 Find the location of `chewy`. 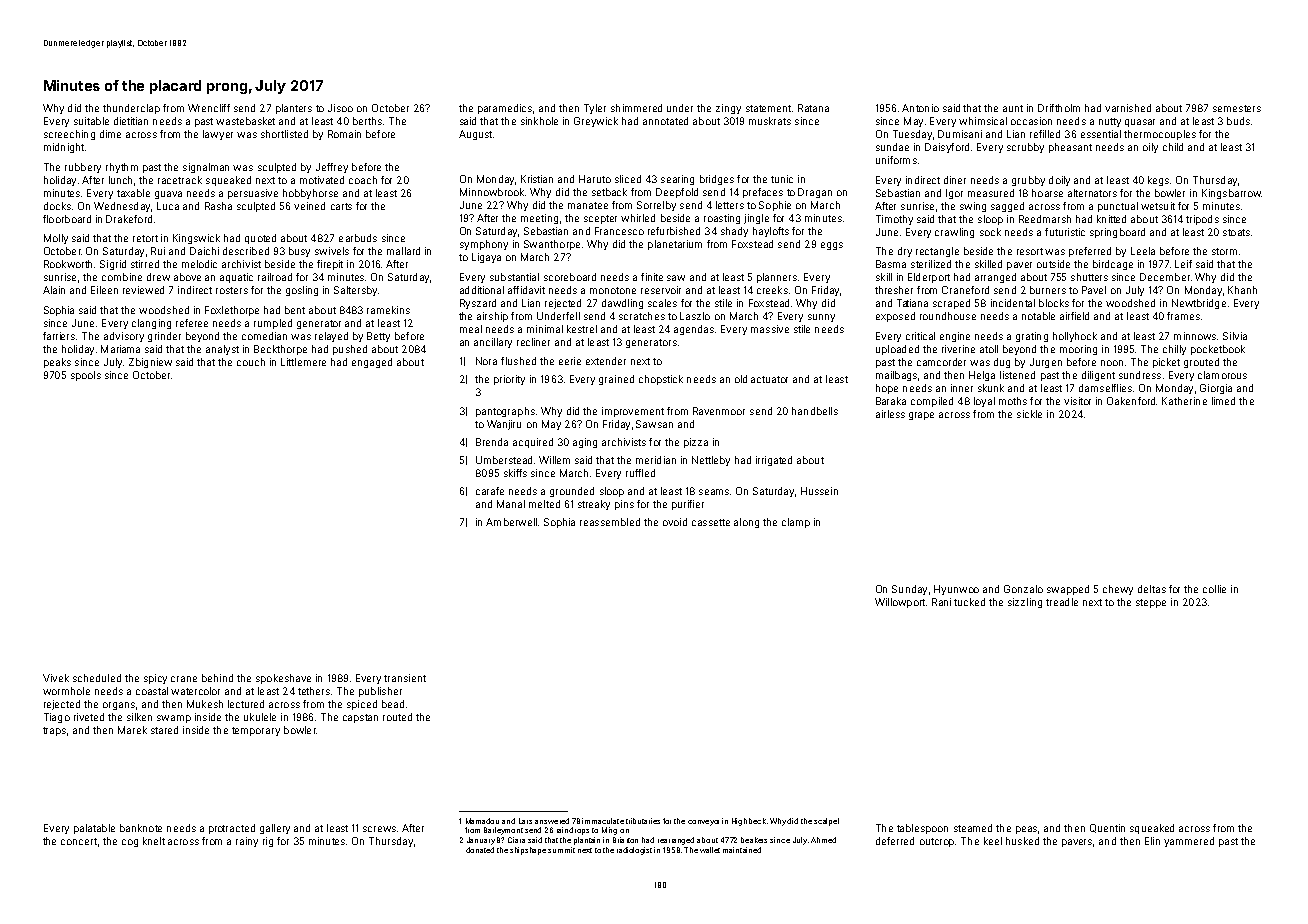

chewy is located at coordinates (1118, 590).
